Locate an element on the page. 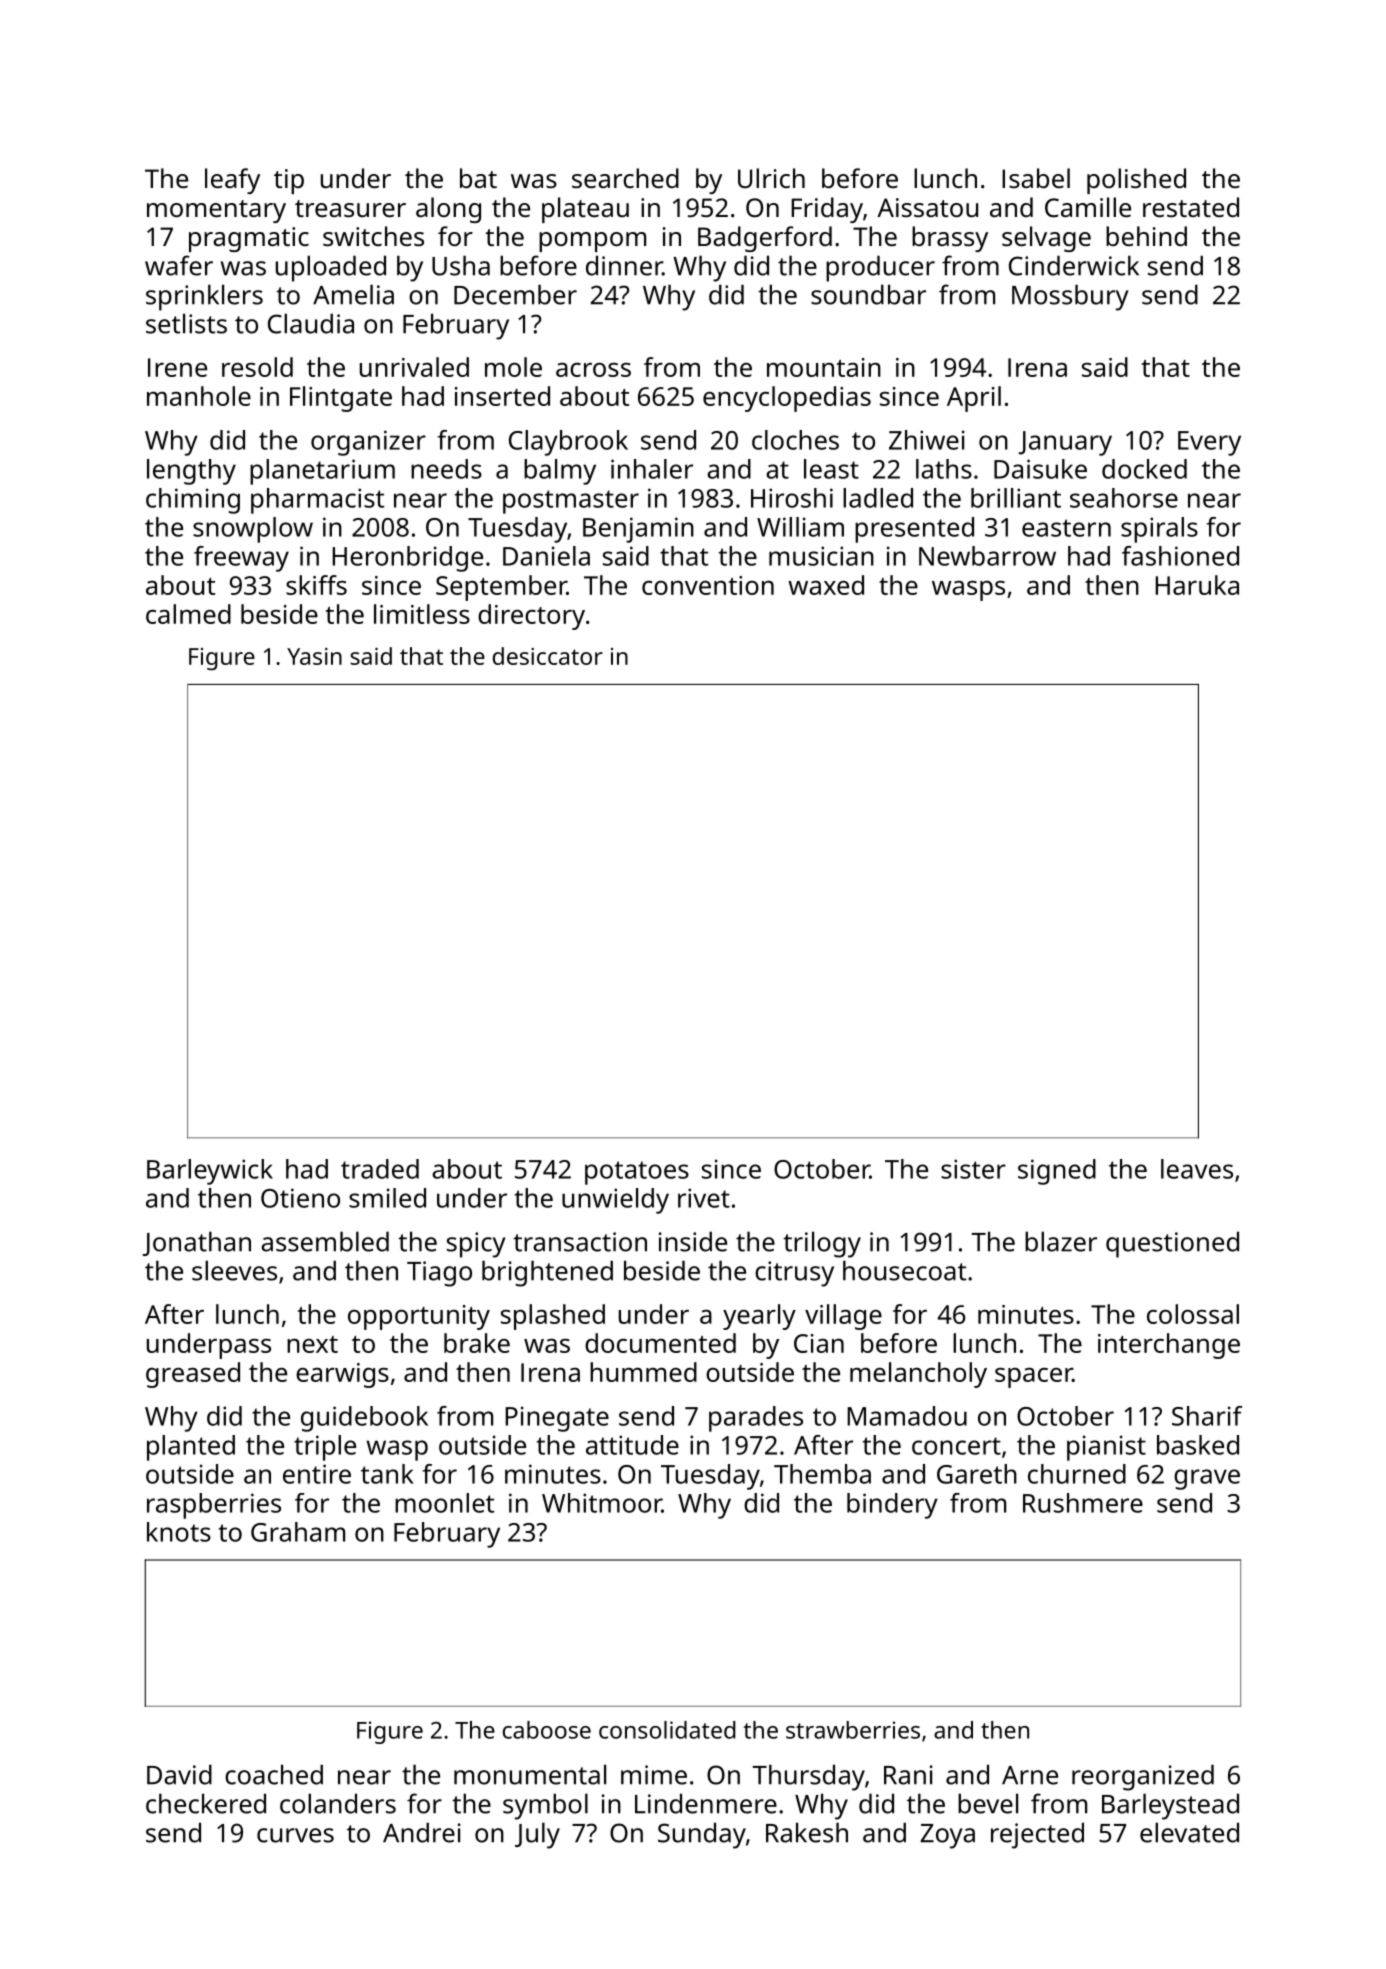 This document has width=1386, height=1969. knots is located at coordinates (179, 1532).
